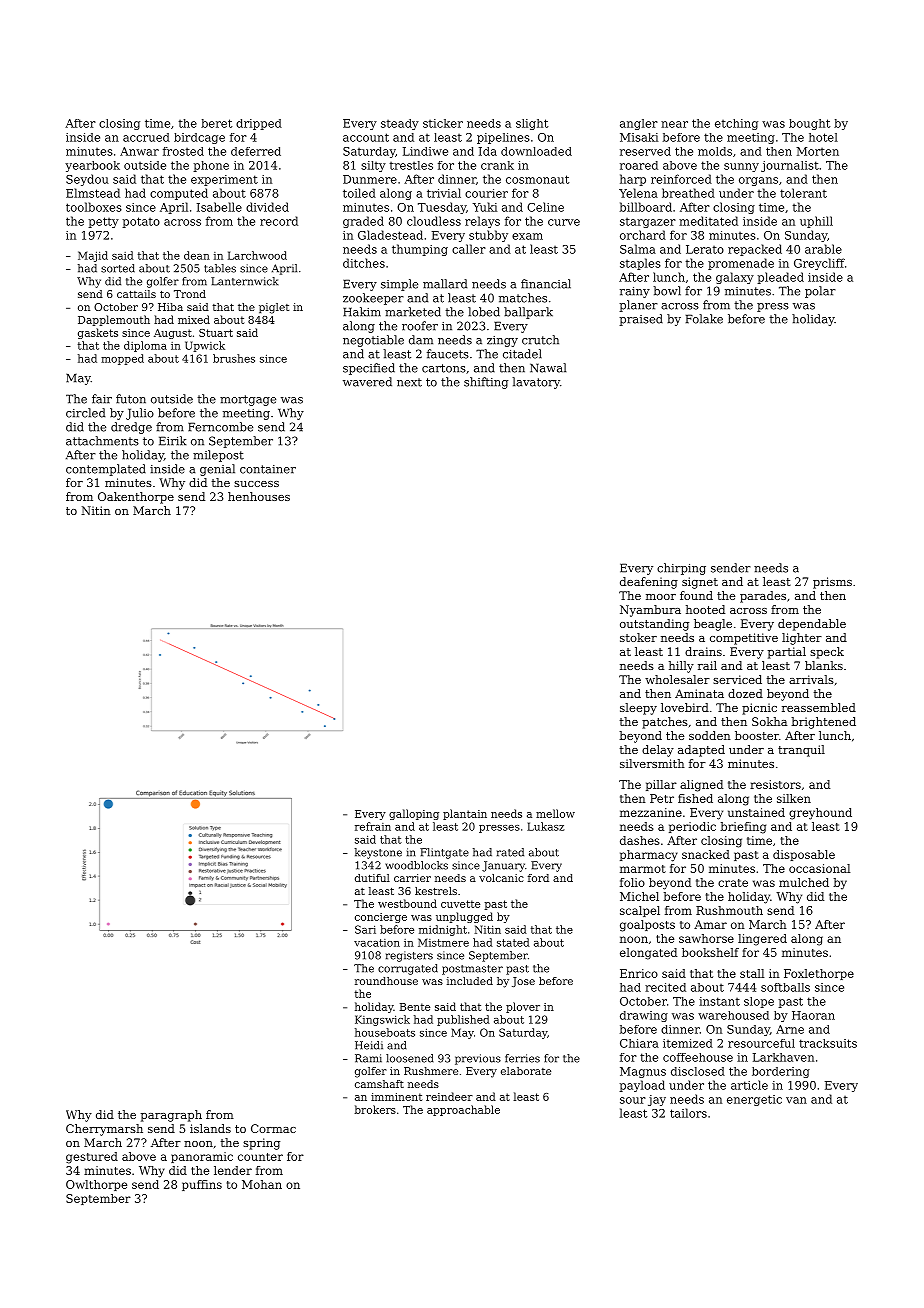 This screenshot has height=1308, width=924. I want to click on refrain, so click(373, 826).
